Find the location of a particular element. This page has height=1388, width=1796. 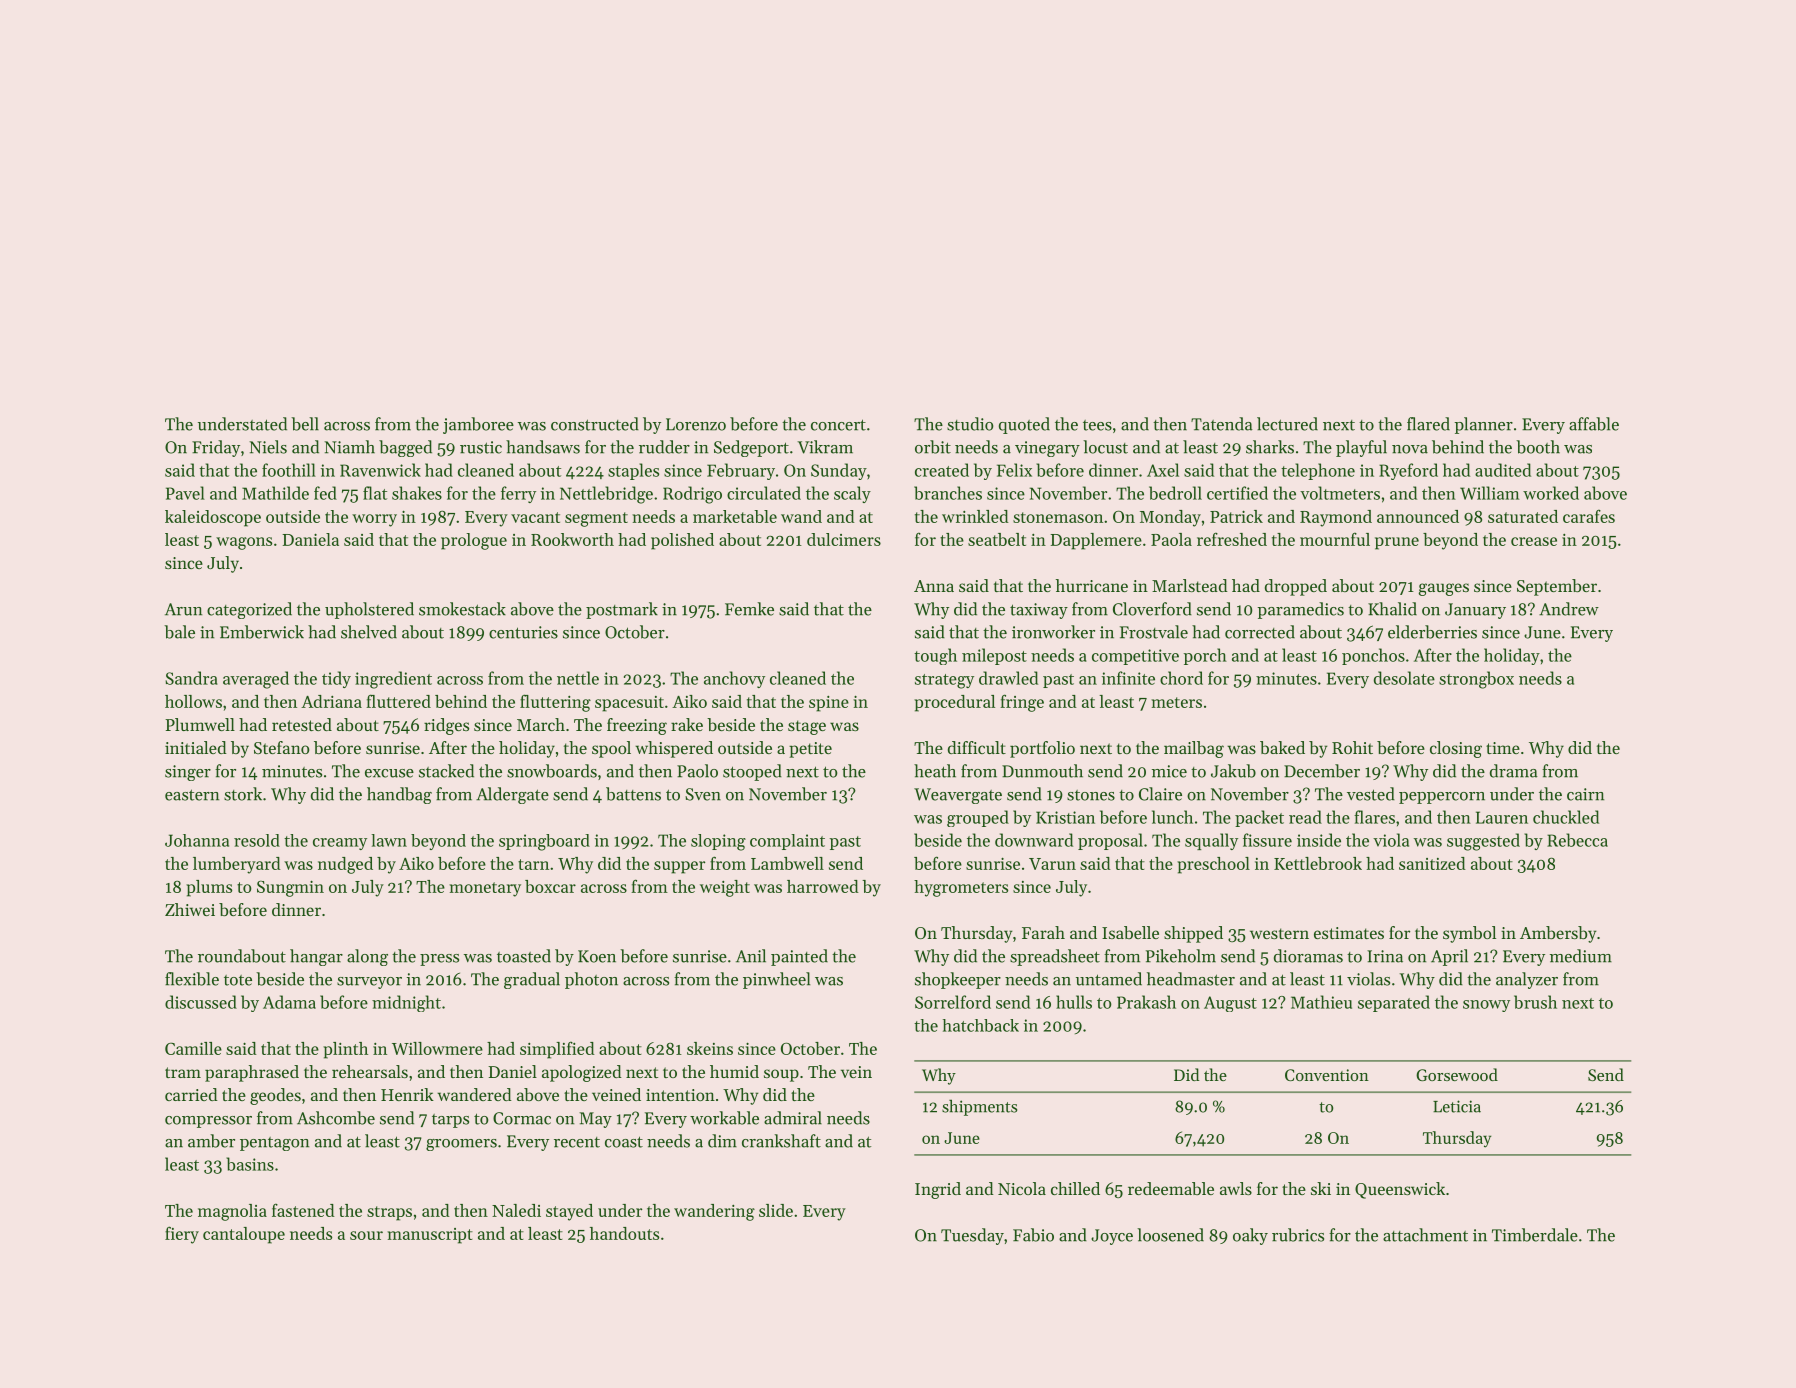

carried is located at coordinates (191, 1094).
